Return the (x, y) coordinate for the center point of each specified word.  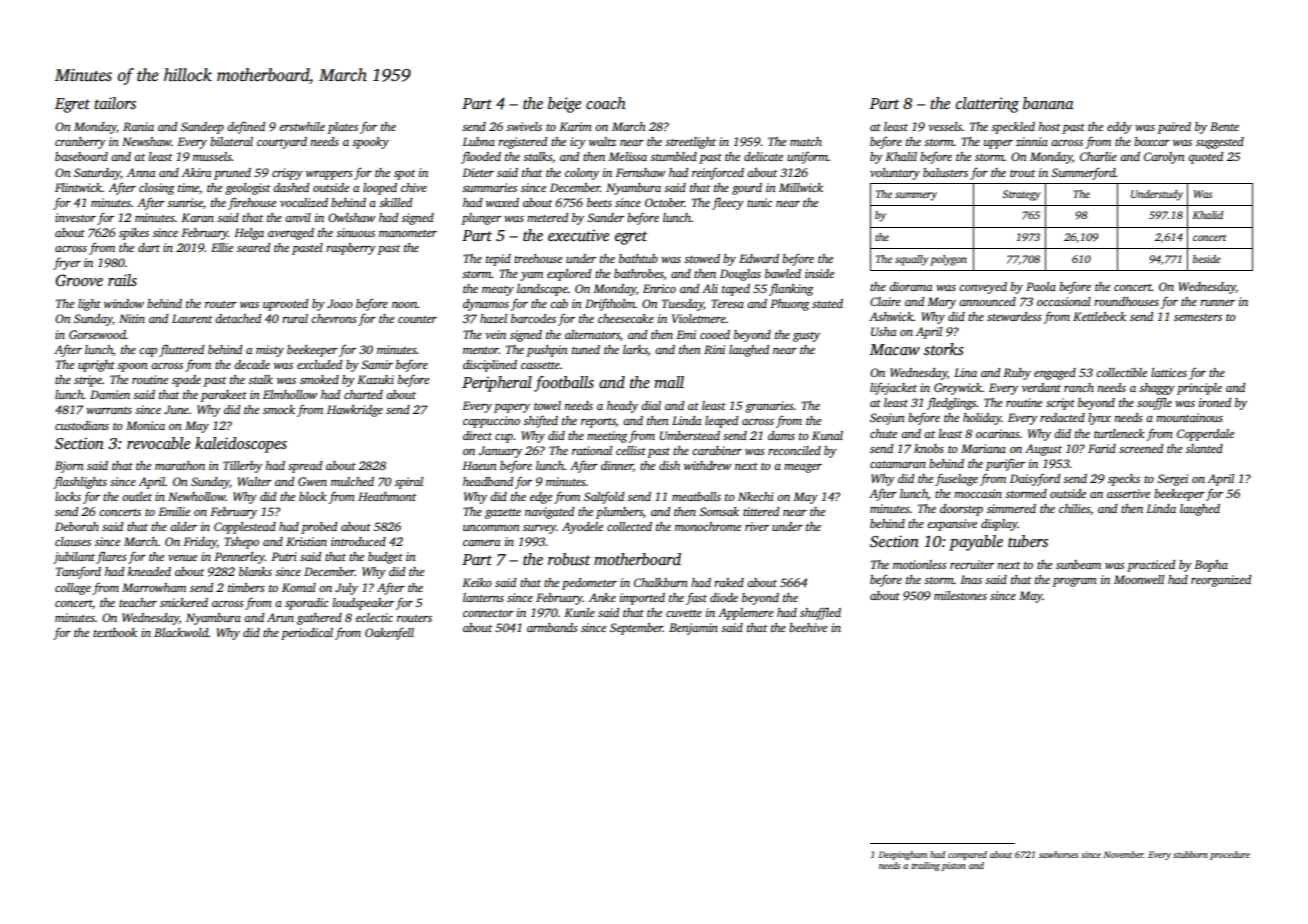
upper (998, 144)
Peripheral (497, 384)
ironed (1215, 402)
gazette (503, 514)
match (806, 141)
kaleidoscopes (241, 445)
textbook (115, 632)
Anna (141, 172)
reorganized (1221, 581)
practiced (1151, 566)
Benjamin (693, 629)
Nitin (132, 318)
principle (1199, 389)
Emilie (174, 511)
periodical (307, 634)
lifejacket (893, 389)
